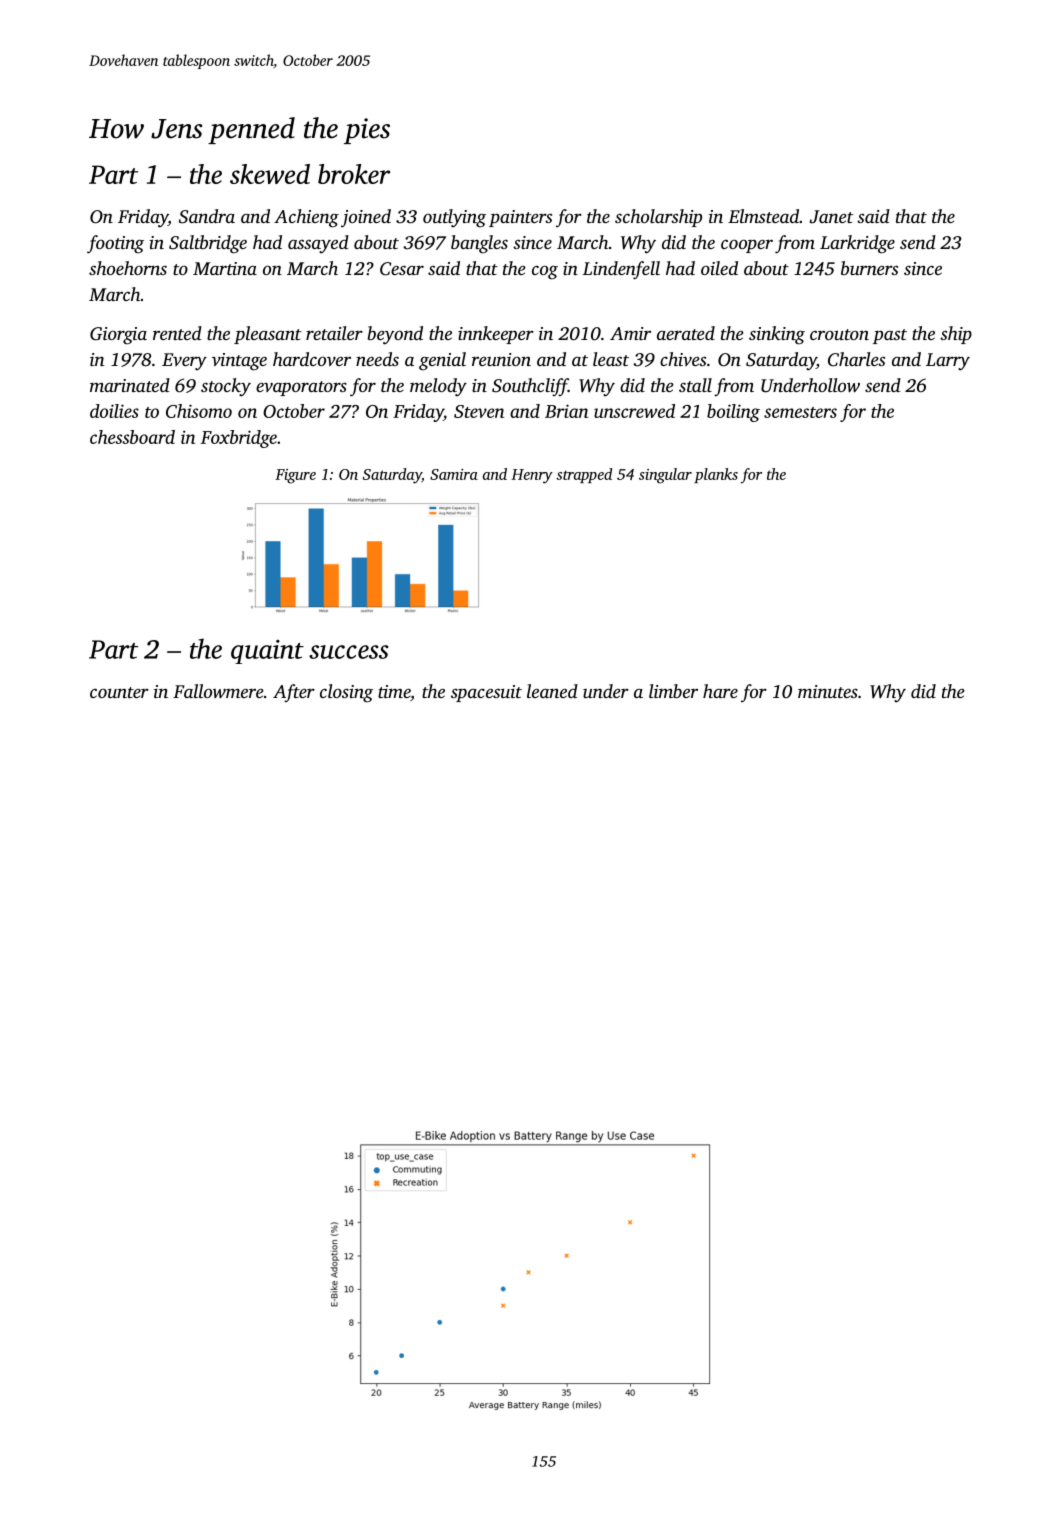  Describe the element at coordinates (496, 335) in the screenshot. I see `innkeeper` at that location.
